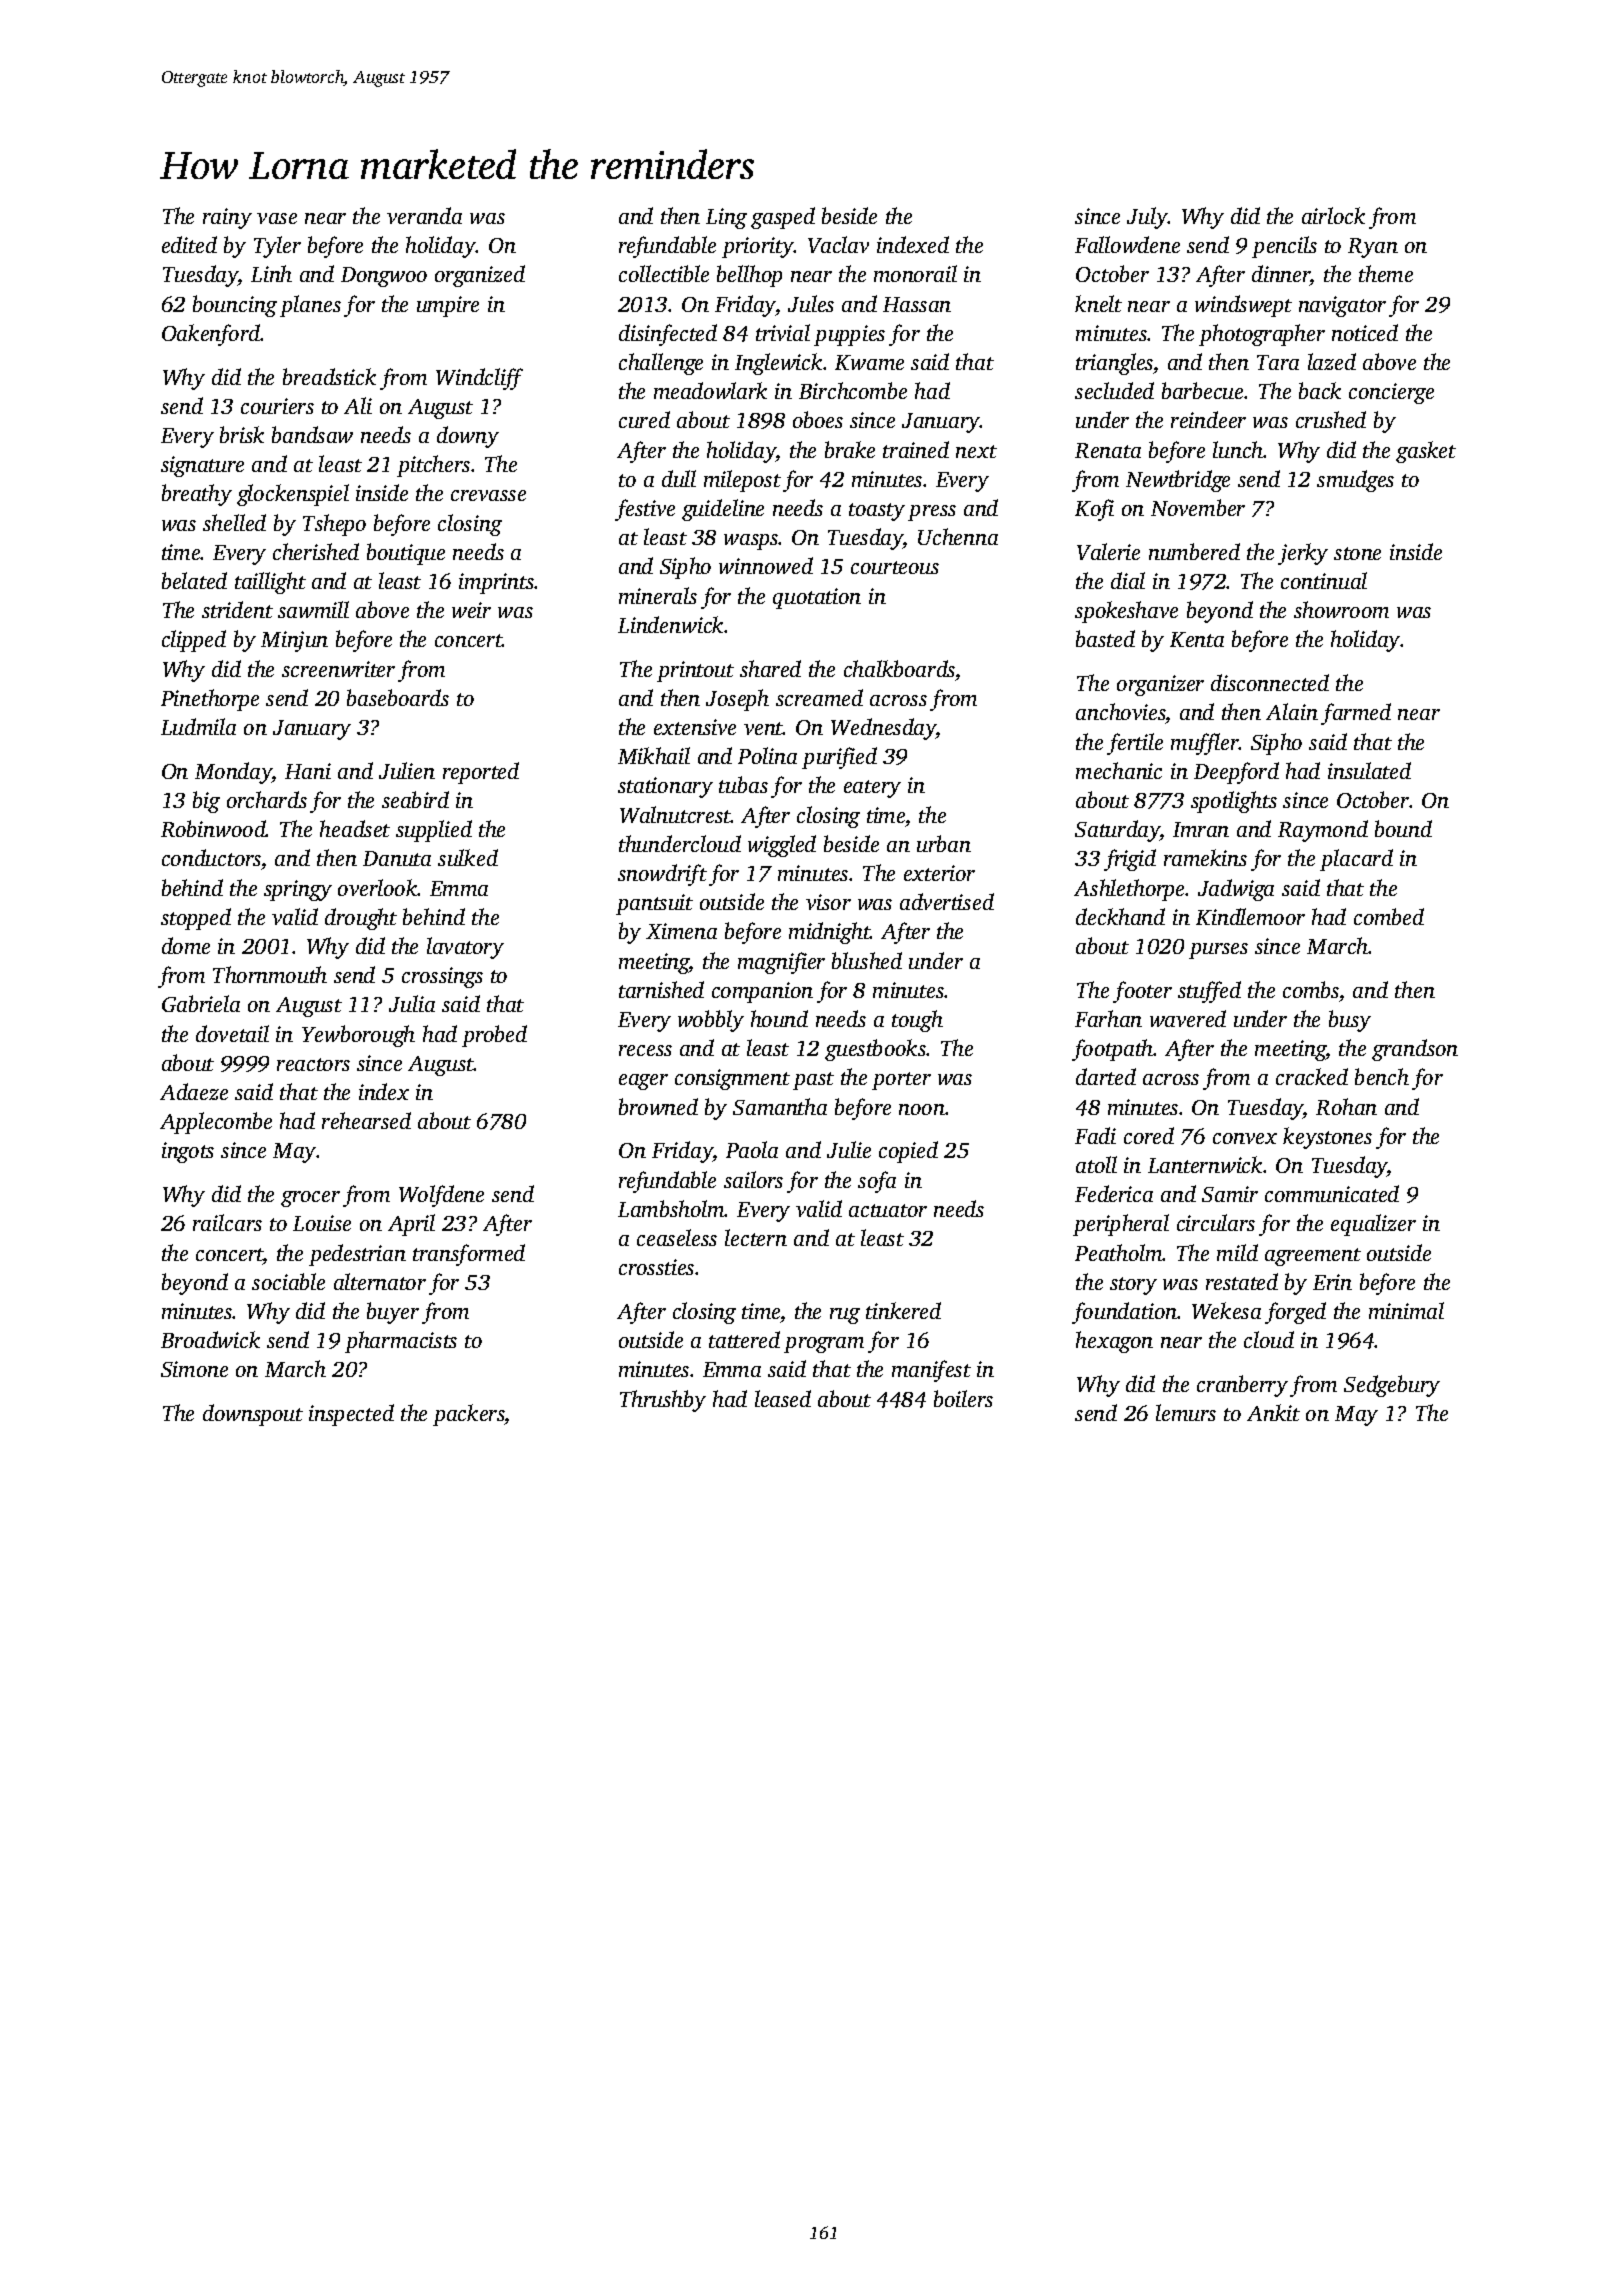  Describe the element at coordinates (877, 512) in the image. I see `toasty` at that location.
